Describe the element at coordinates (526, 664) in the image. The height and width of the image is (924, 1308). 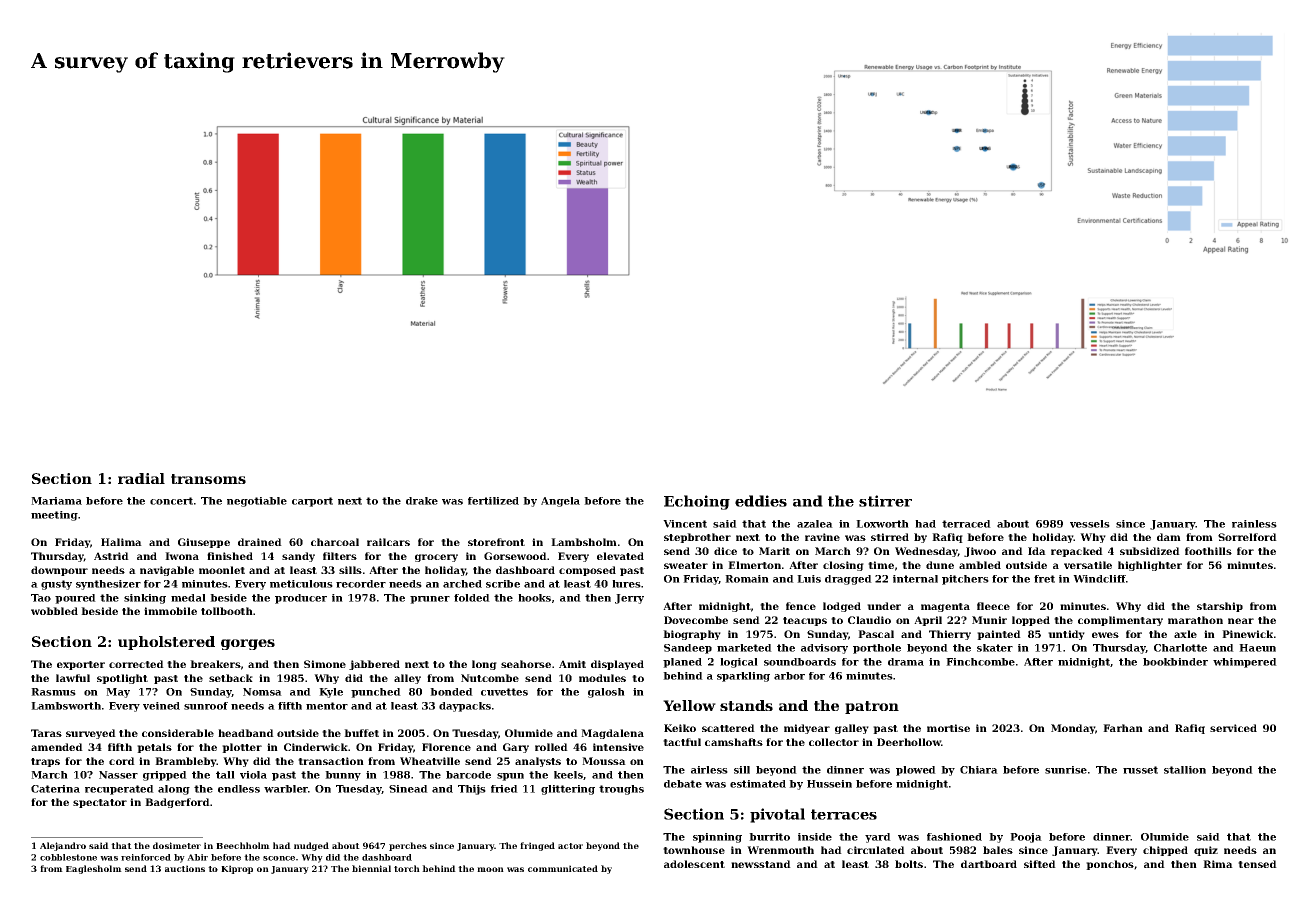
I see `seahorse` at that location.
